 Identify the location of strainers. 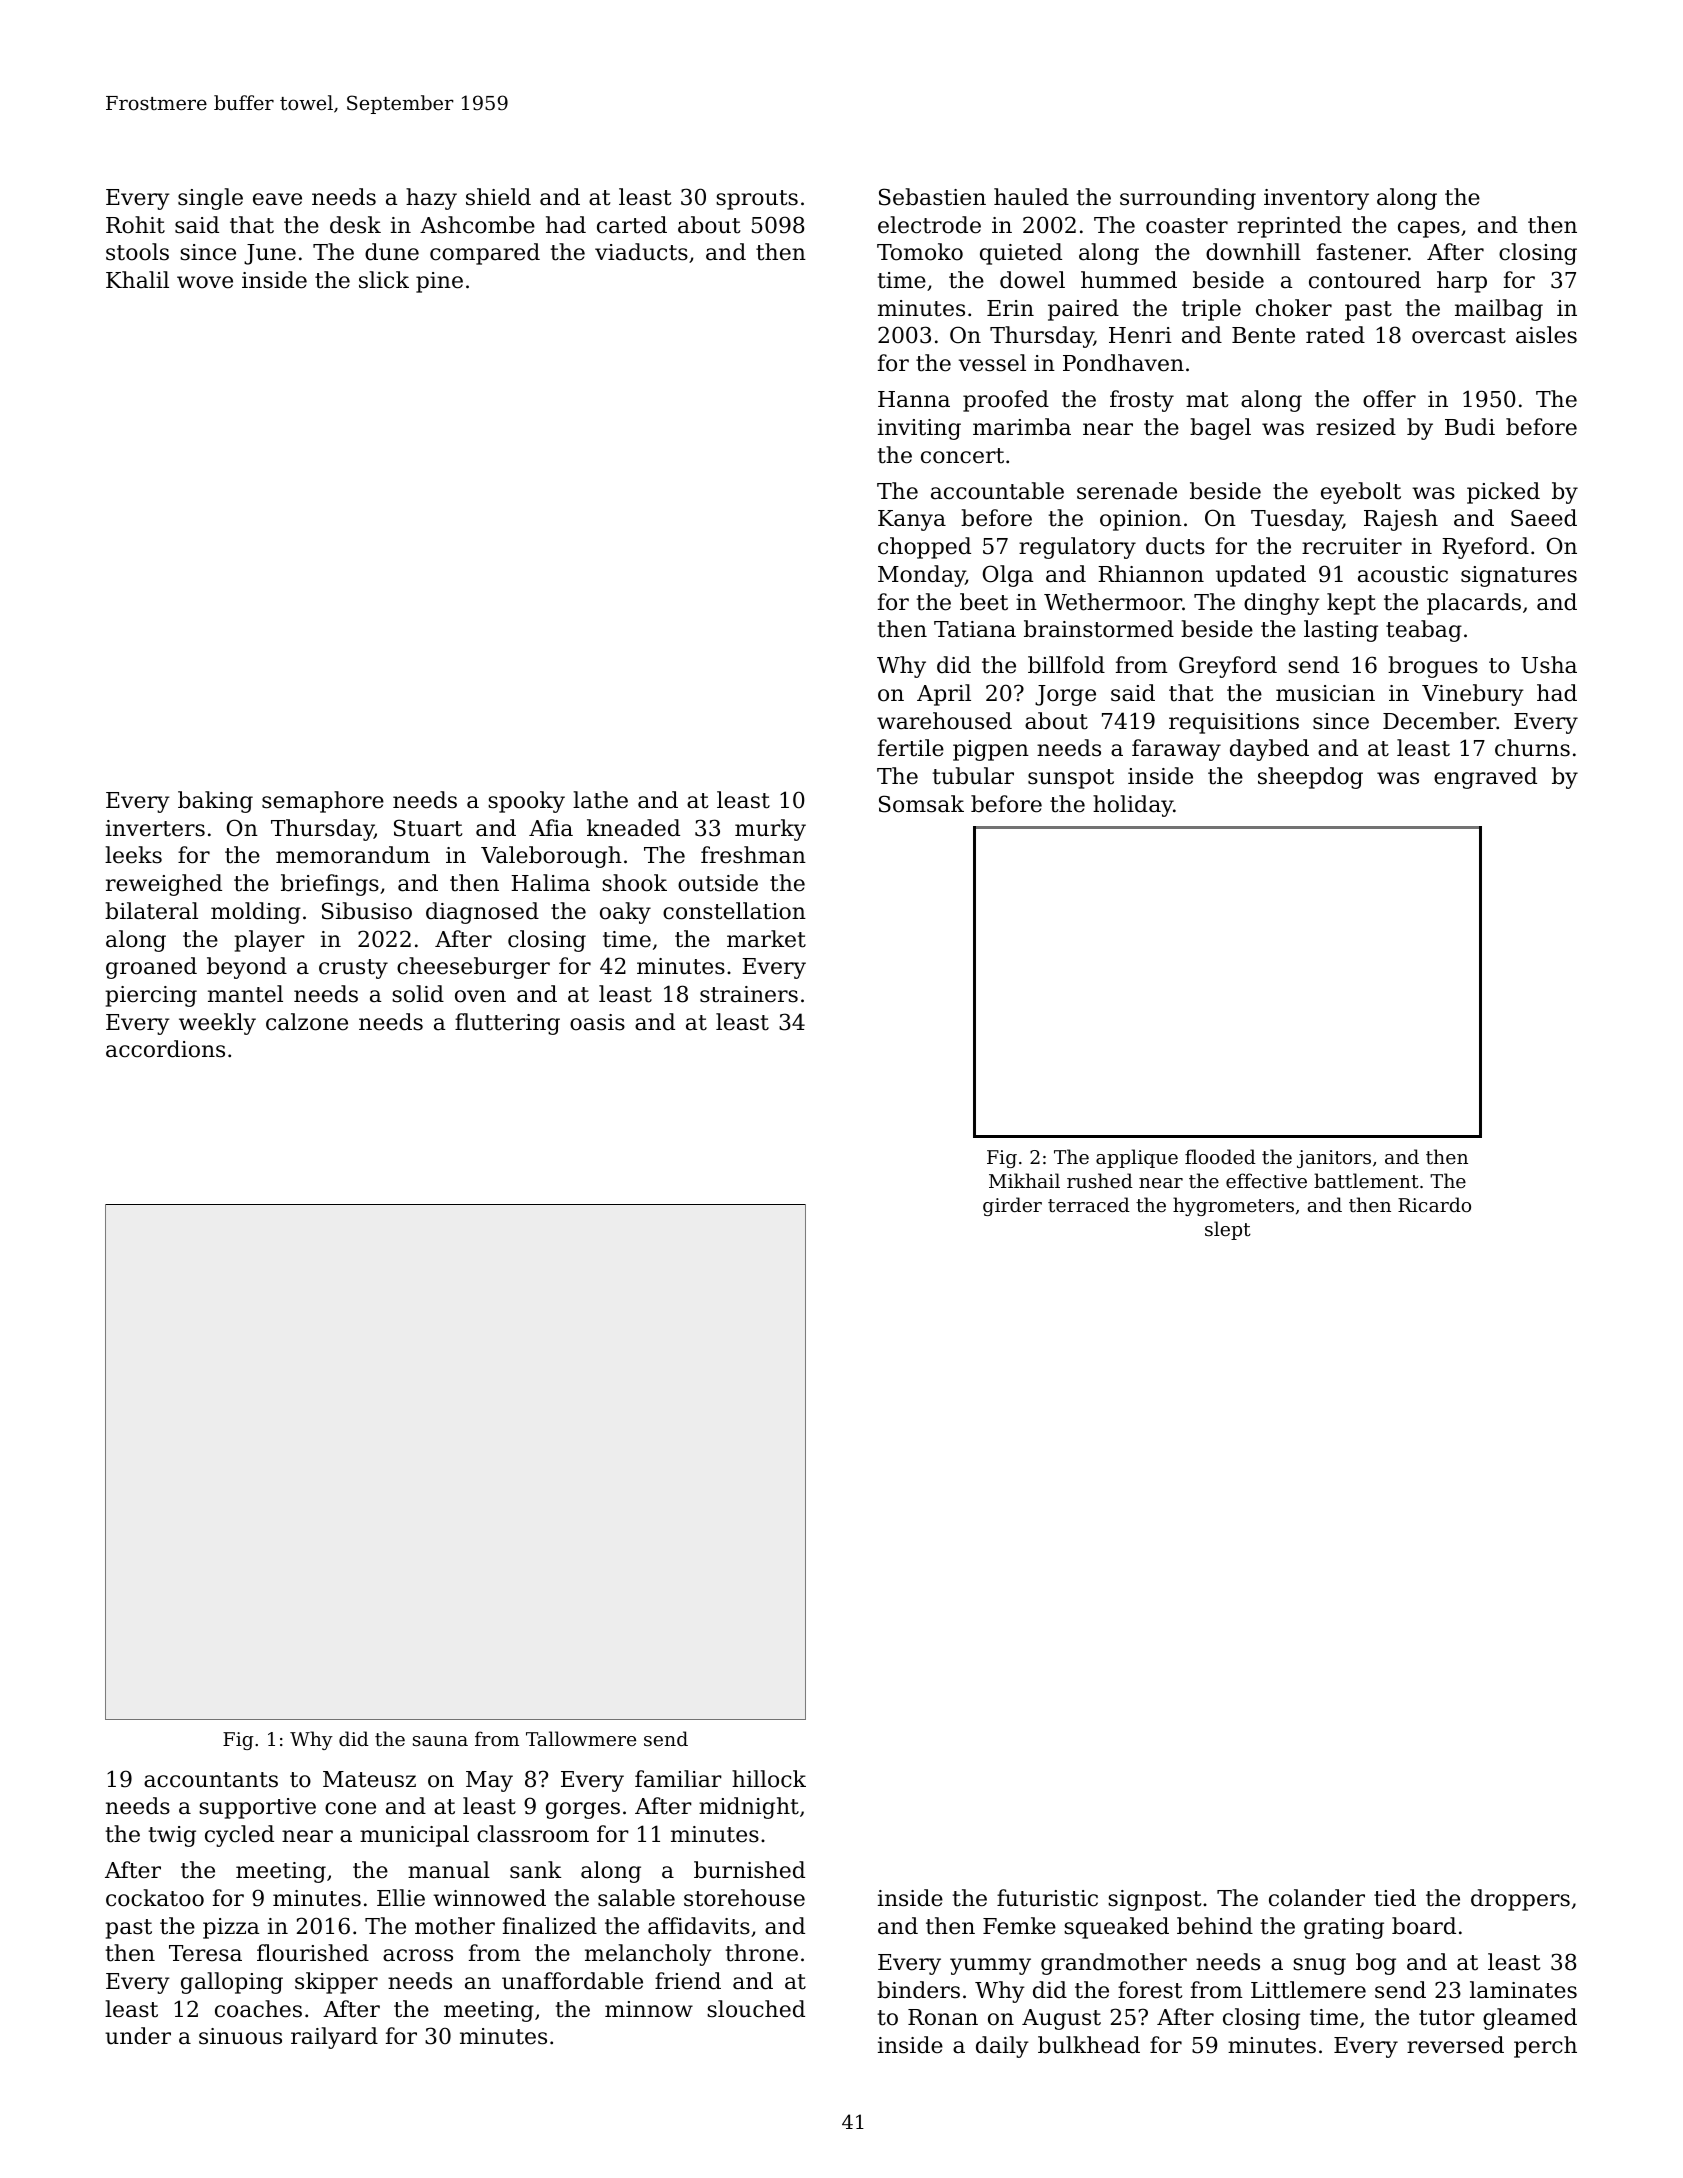
(749, 994).
